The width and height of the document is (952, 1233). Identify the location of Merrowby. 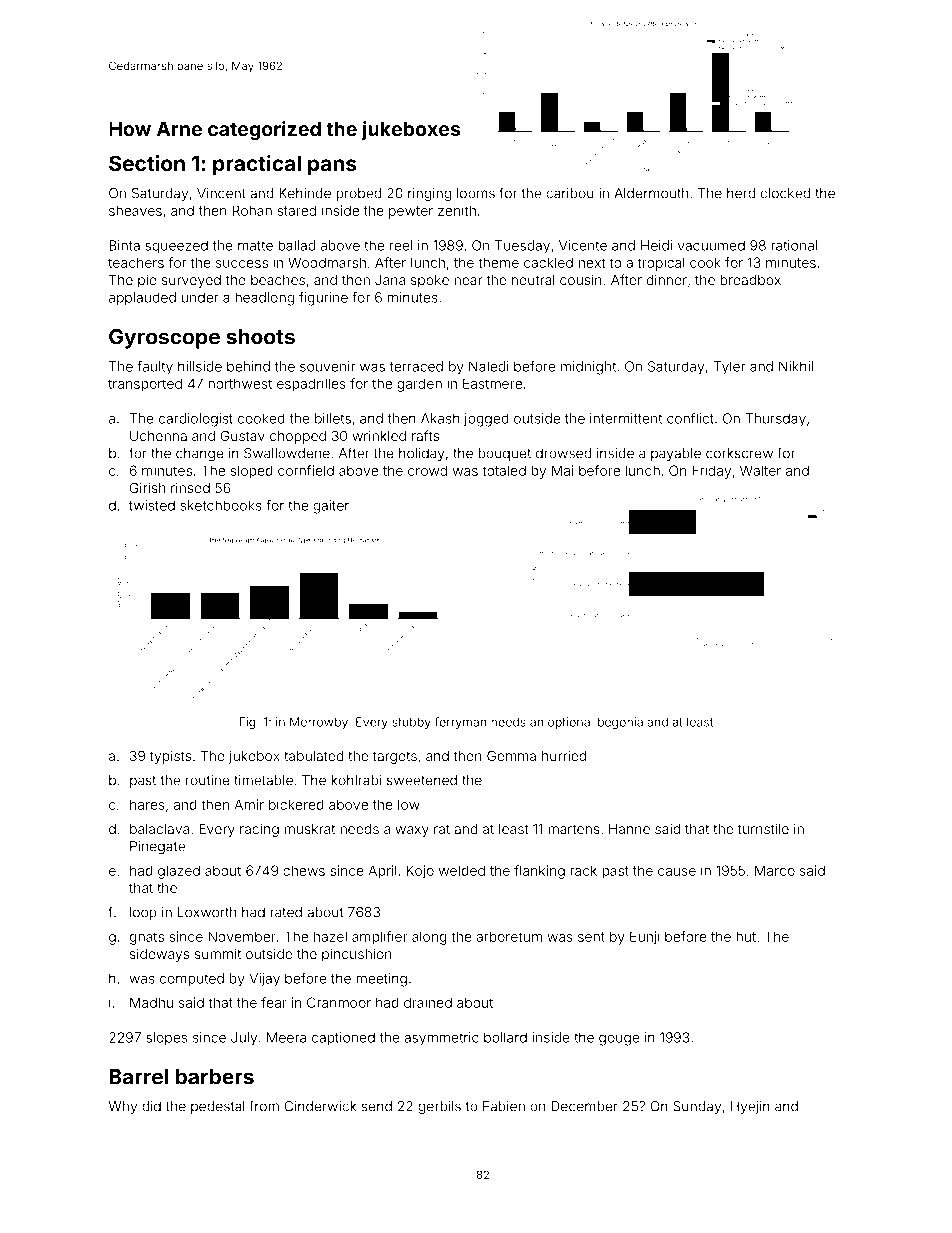
(319, 723).
